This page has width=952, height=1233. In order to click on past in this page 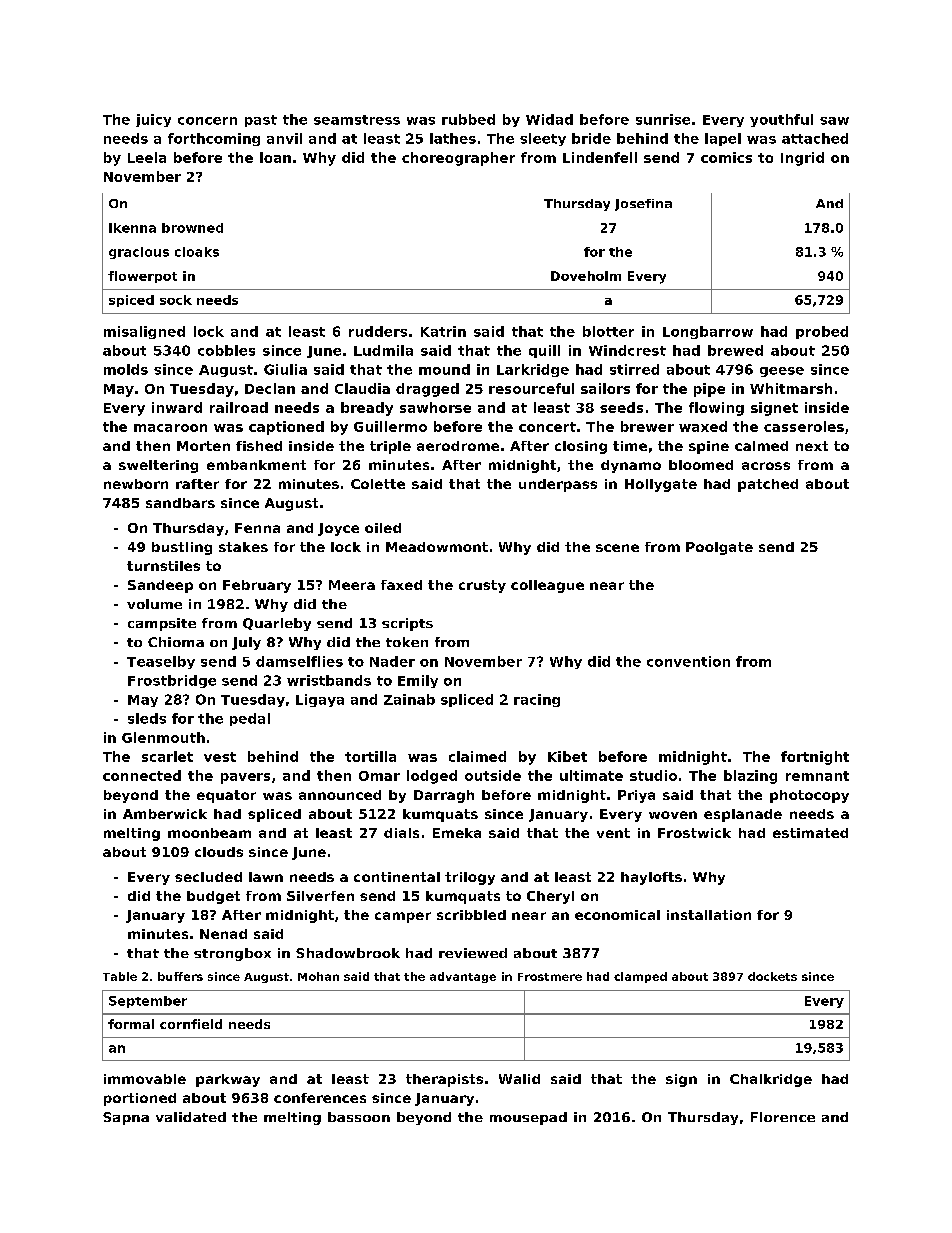, I will do `click(261, 121)`.
